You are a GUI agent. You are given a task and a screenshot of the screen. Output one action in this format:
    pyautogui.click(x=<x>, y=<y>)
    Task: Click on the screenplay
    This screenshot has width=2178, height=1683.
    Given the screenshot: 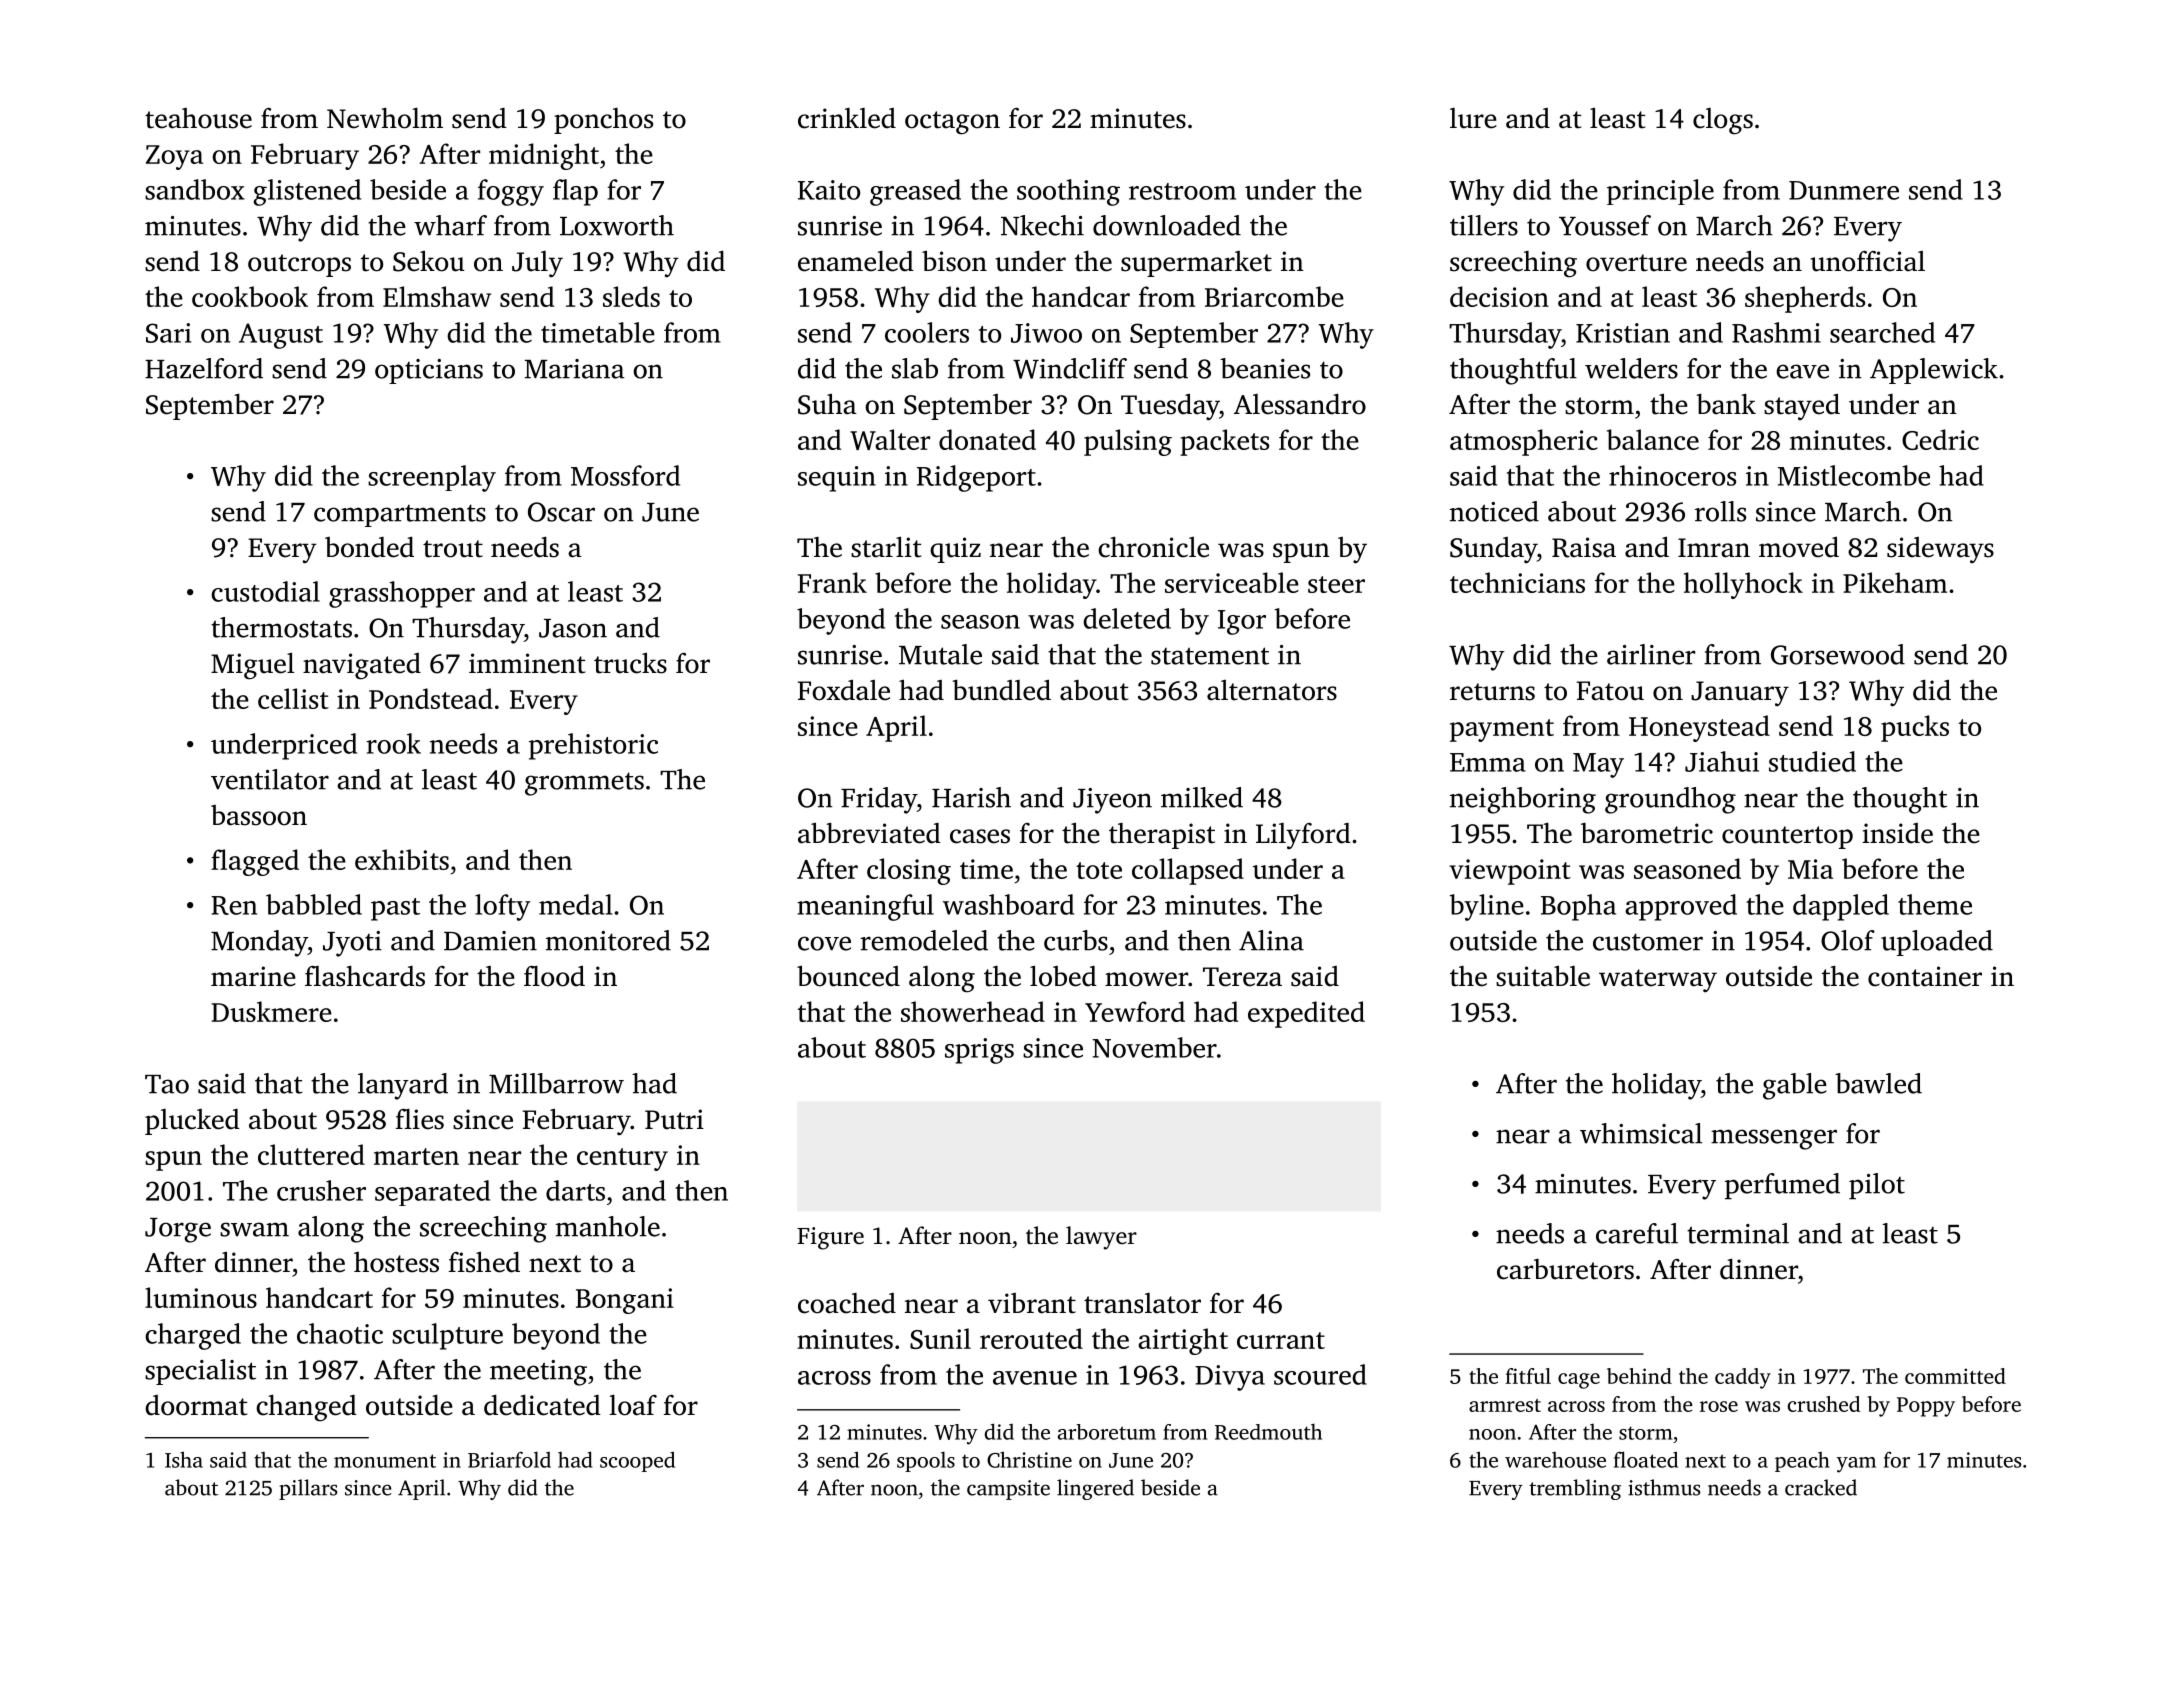 What is the action you would take?
    pyautogui.click(x=432, y=478)
